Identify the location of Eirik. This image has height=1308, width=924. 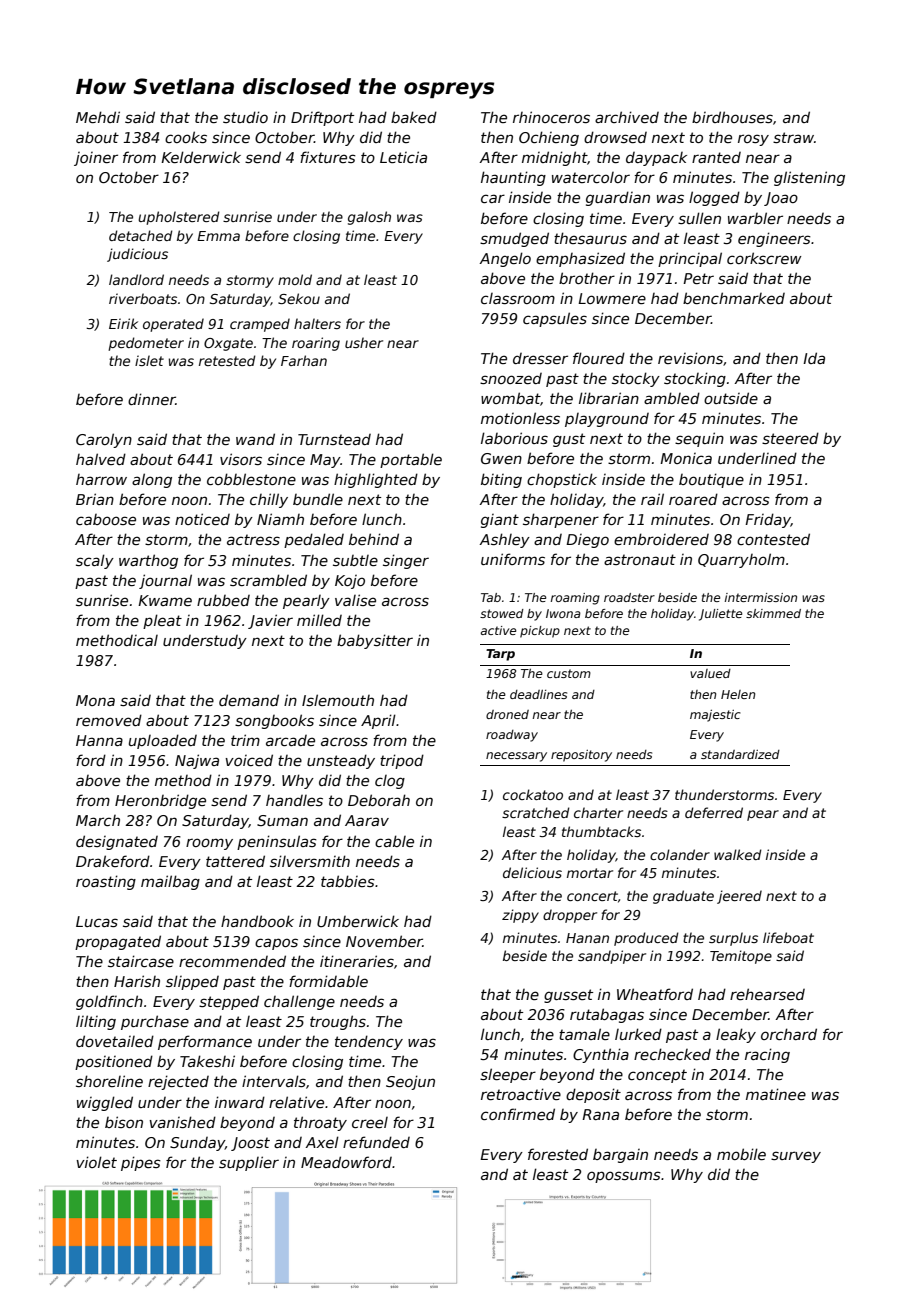
(123, 323).
